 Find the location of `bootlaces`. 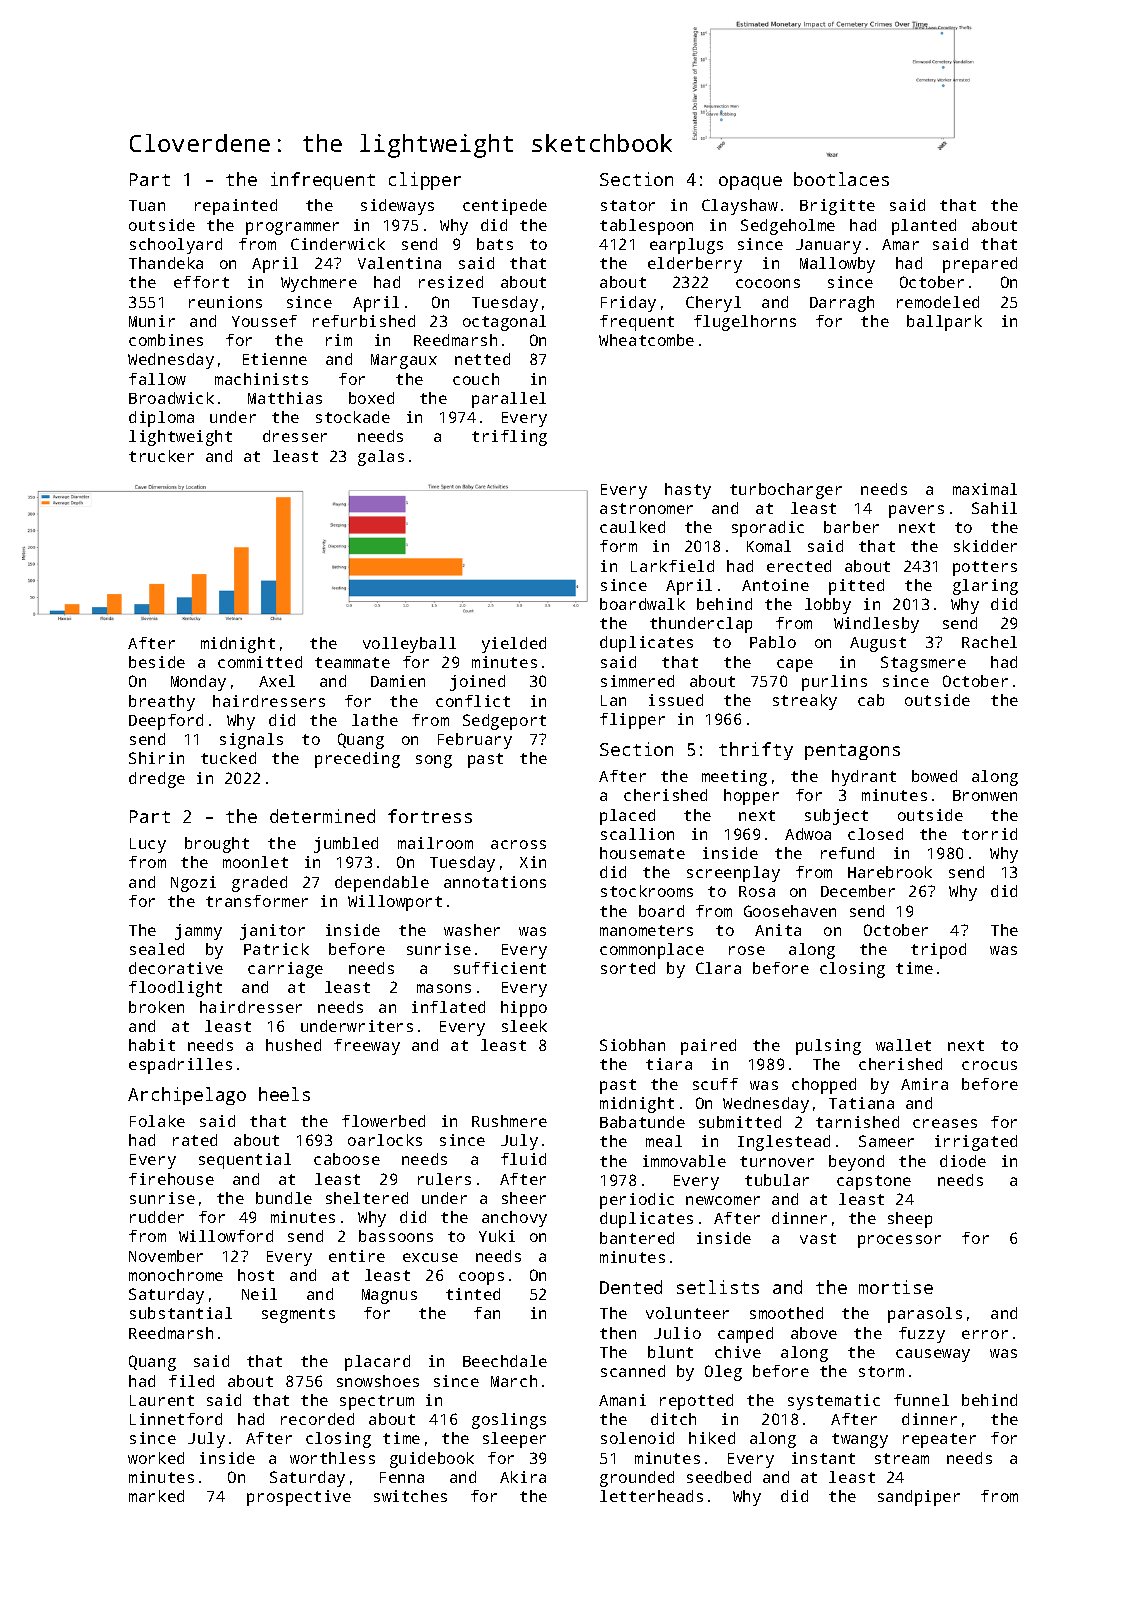

bootlaces is located at coordinates (841, 179).
